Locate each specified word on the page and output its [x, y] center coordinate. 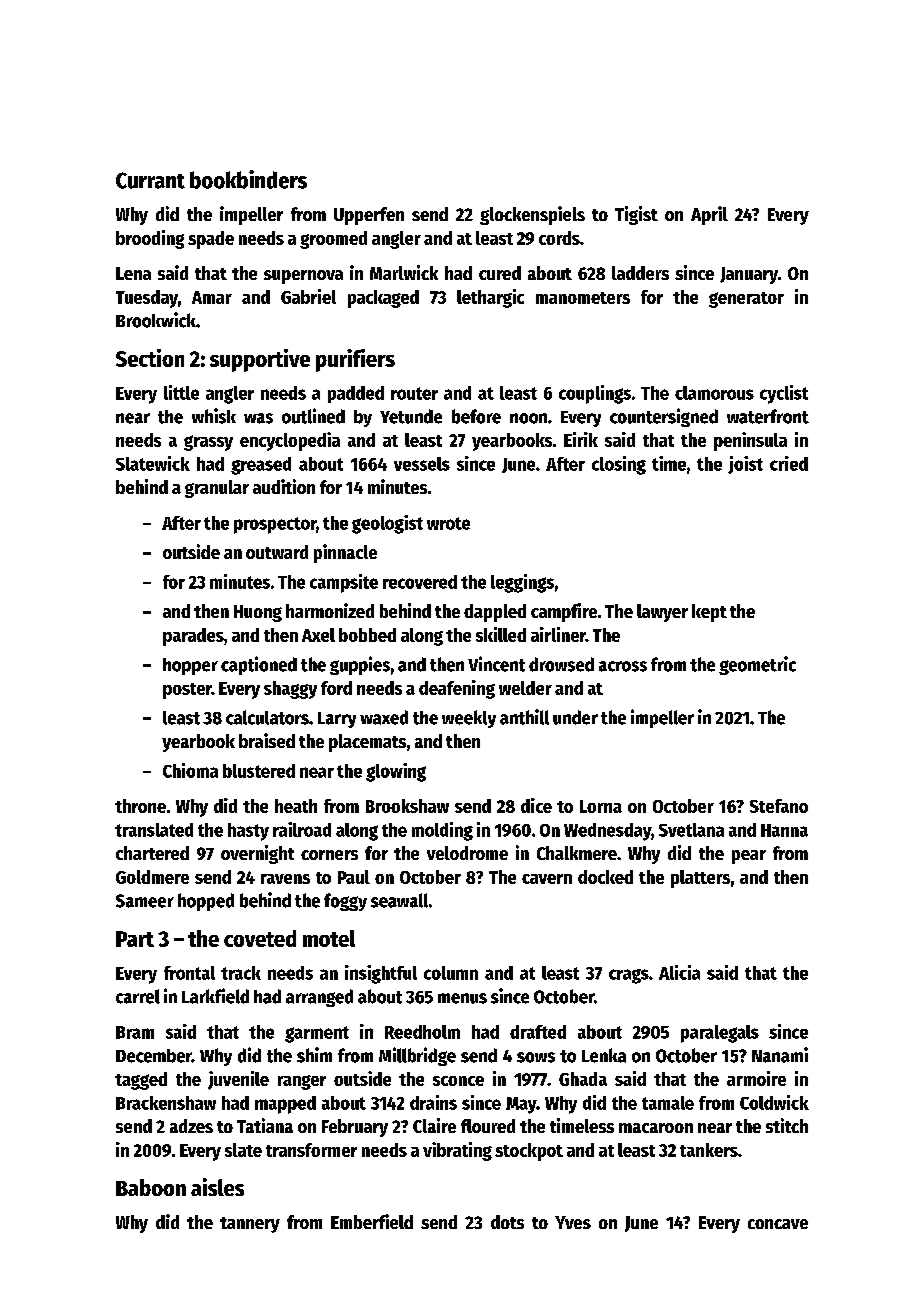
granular [217, 489]
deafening [457, 689]
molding [442, 831]
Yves [573, 1222]
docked [605, 877]
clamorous [714, 393]
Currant [150, 180]
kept [709, 613]
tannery [250, 1225]
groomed [333, 240]
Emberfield [372, 1221]
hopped [206, 902]
